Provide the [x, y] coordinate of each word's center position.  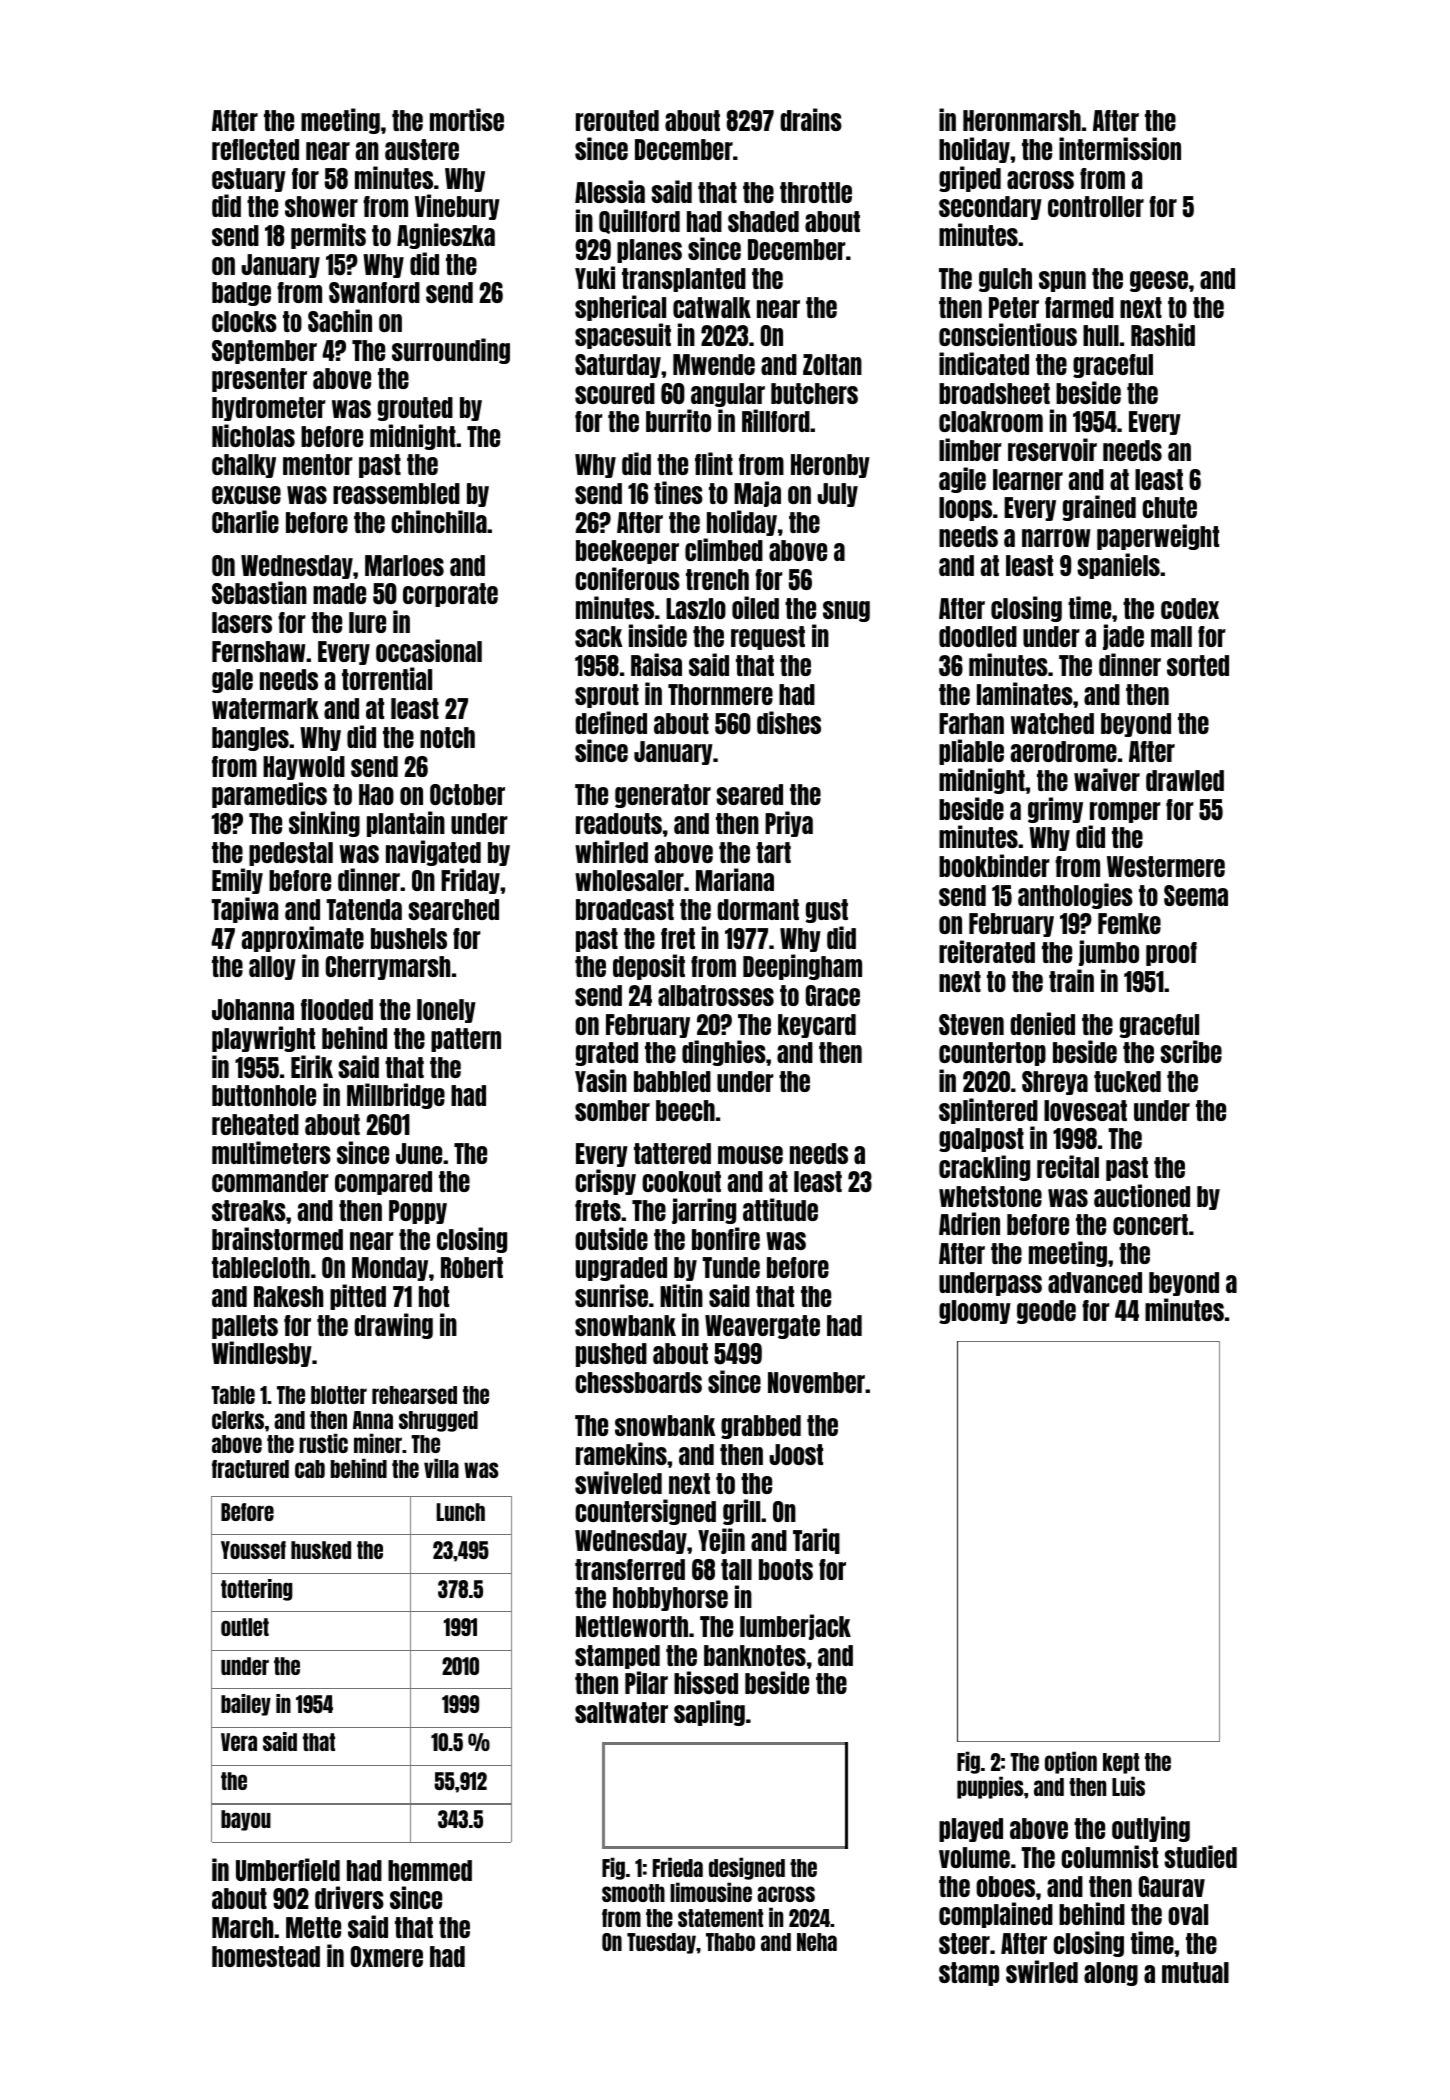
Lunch [461, 1512]
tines [678, 492]
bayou [246, 1820]
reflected [255, 149]
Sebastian [259, 592]
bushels [409, 938]
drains [811, 119]
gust [827, 911]
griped [970, 179]
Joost [796, 1454]
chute [1169, 507]
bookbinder [994, 865]
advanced [1095, 1282]
